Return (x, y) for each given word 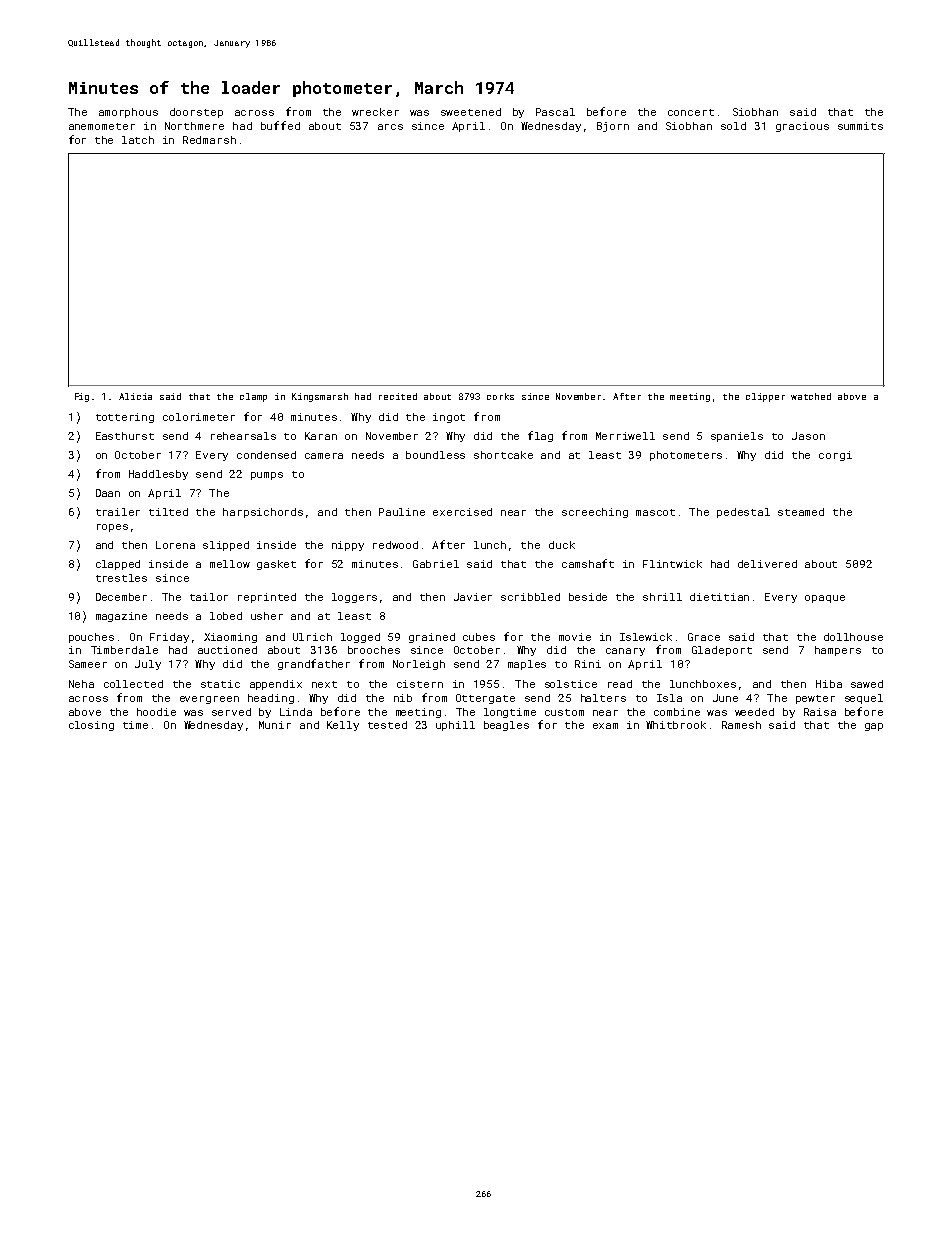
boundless (435, 455)
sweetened (471, 112)
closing (91, 726)
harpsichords (263, 513)
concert (691, 112)
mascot (655, 512)
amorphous (128, 113)
